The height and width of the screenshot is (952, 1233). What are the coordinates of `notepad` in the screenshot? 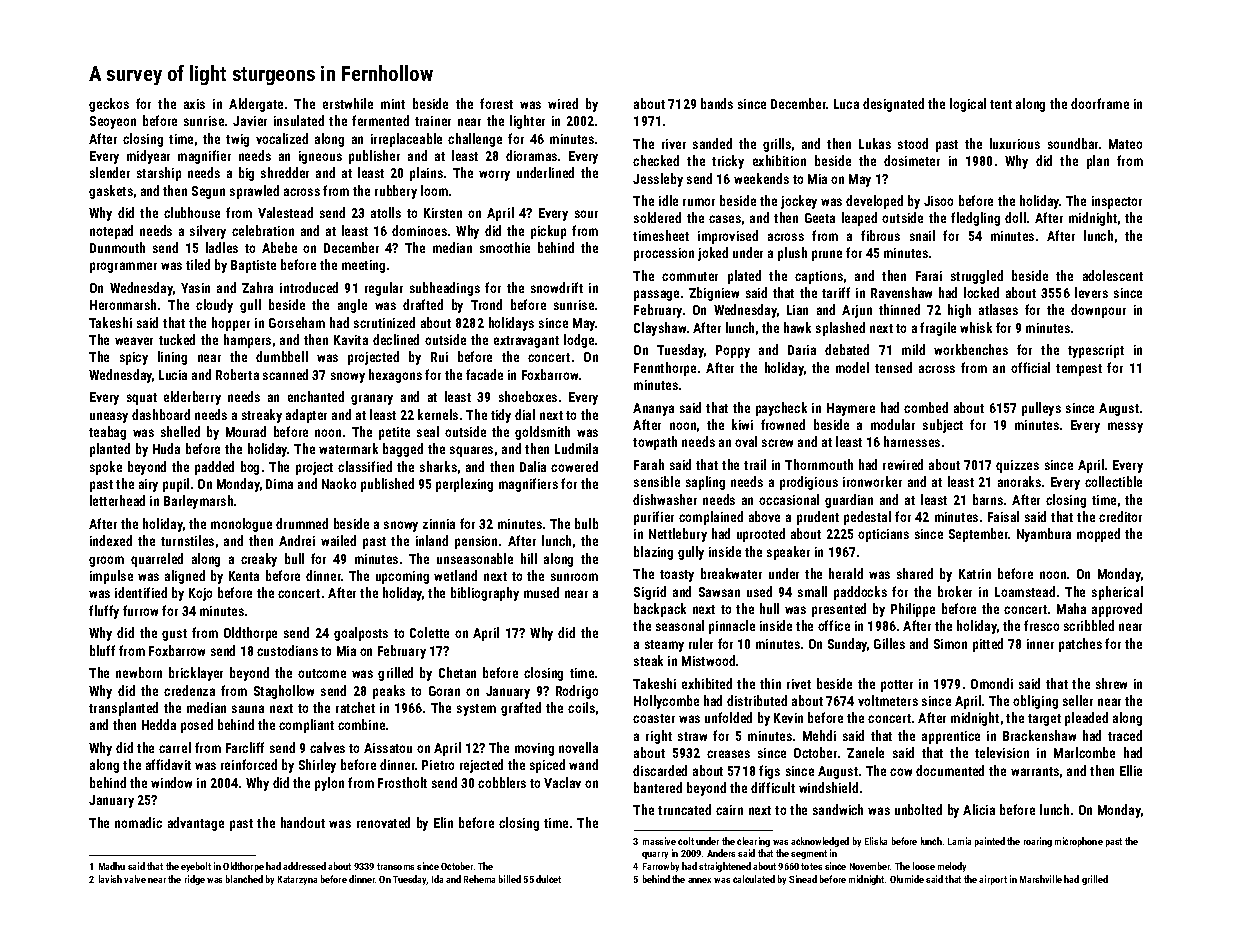 It's located at (111, 232).
